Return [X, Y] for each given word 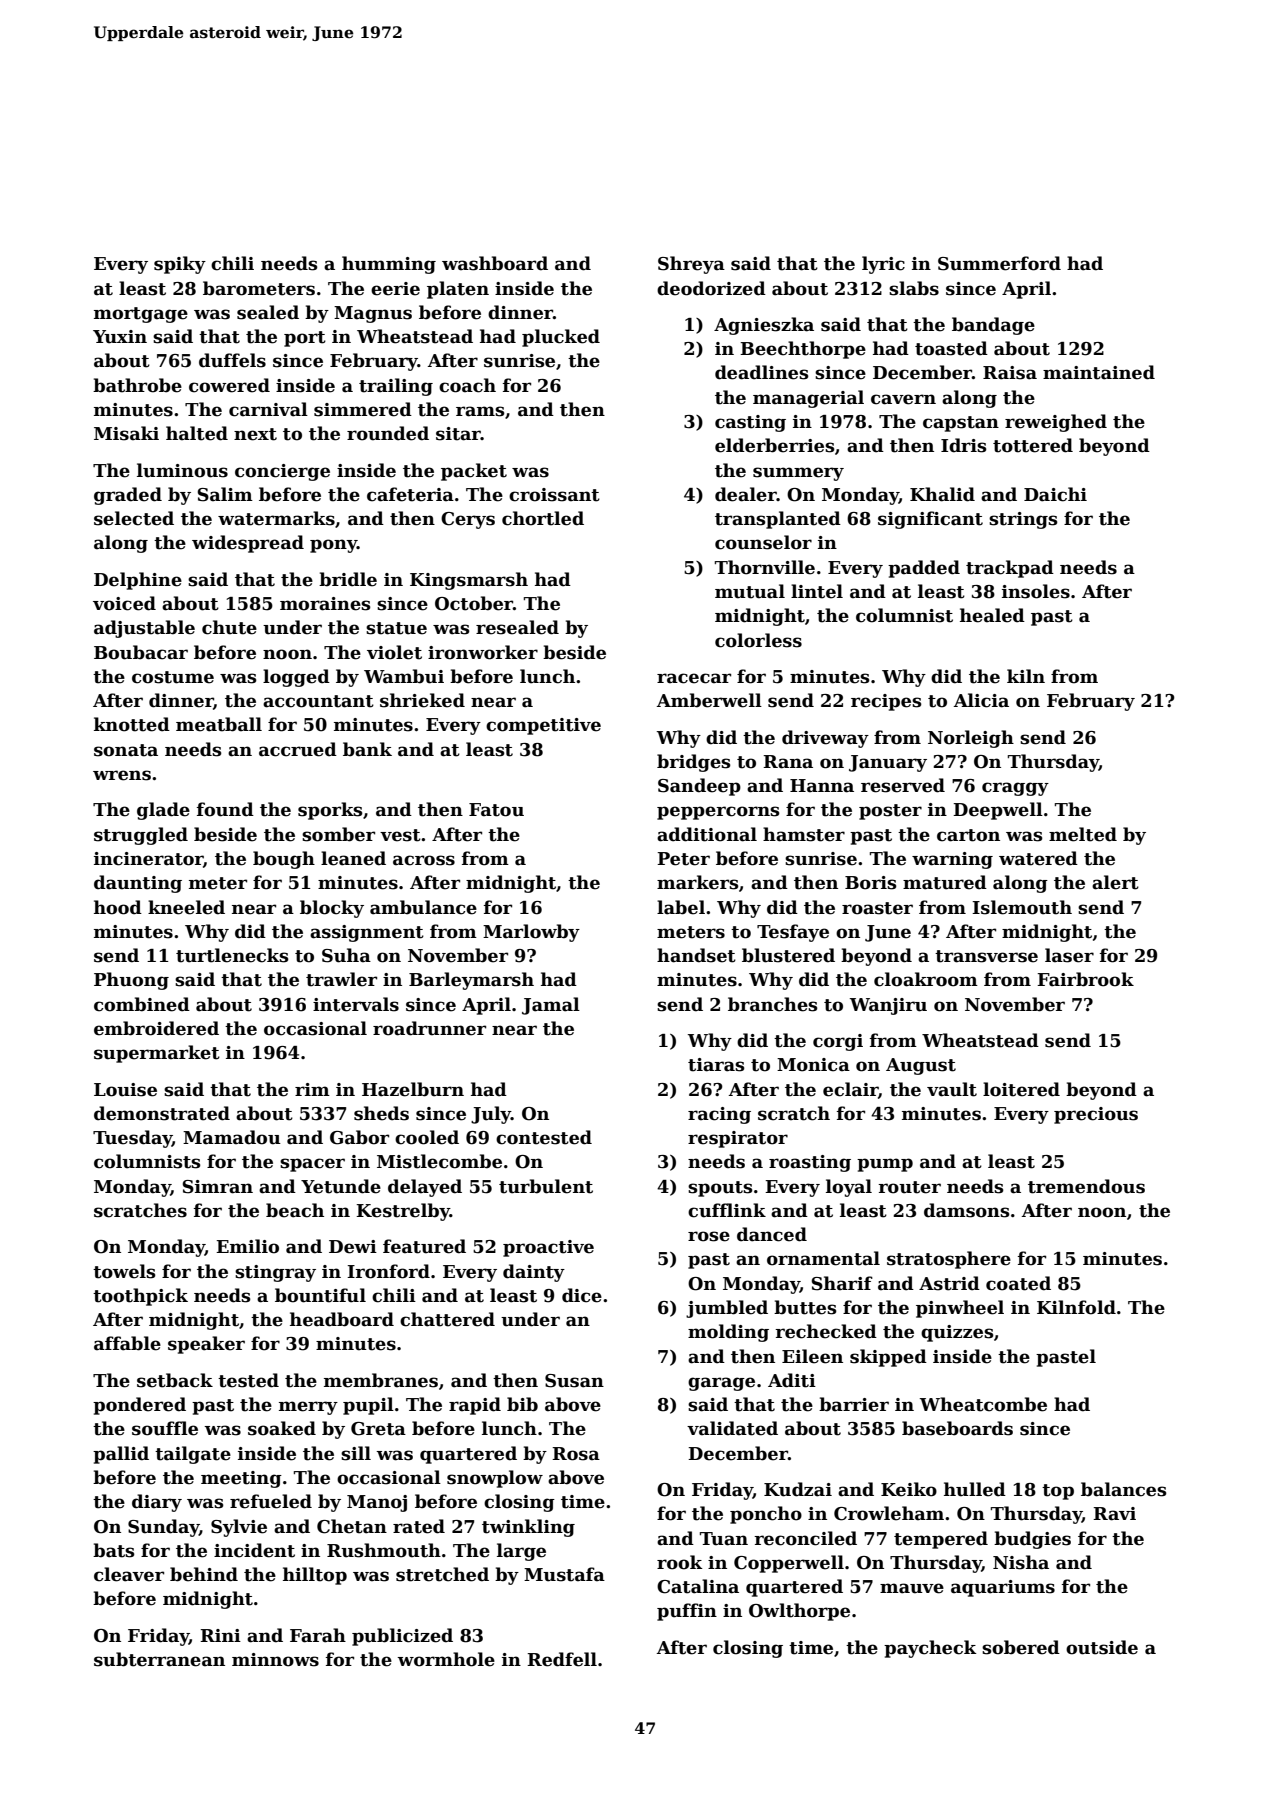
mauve [912, 1588]
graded [128, 496]
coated [1018, 1283]
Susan [574, 1381]
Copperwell [789, 1564]
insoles [1036, 591]
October [474, 603]
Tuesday [132, 1139]
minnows [275, 1660]
